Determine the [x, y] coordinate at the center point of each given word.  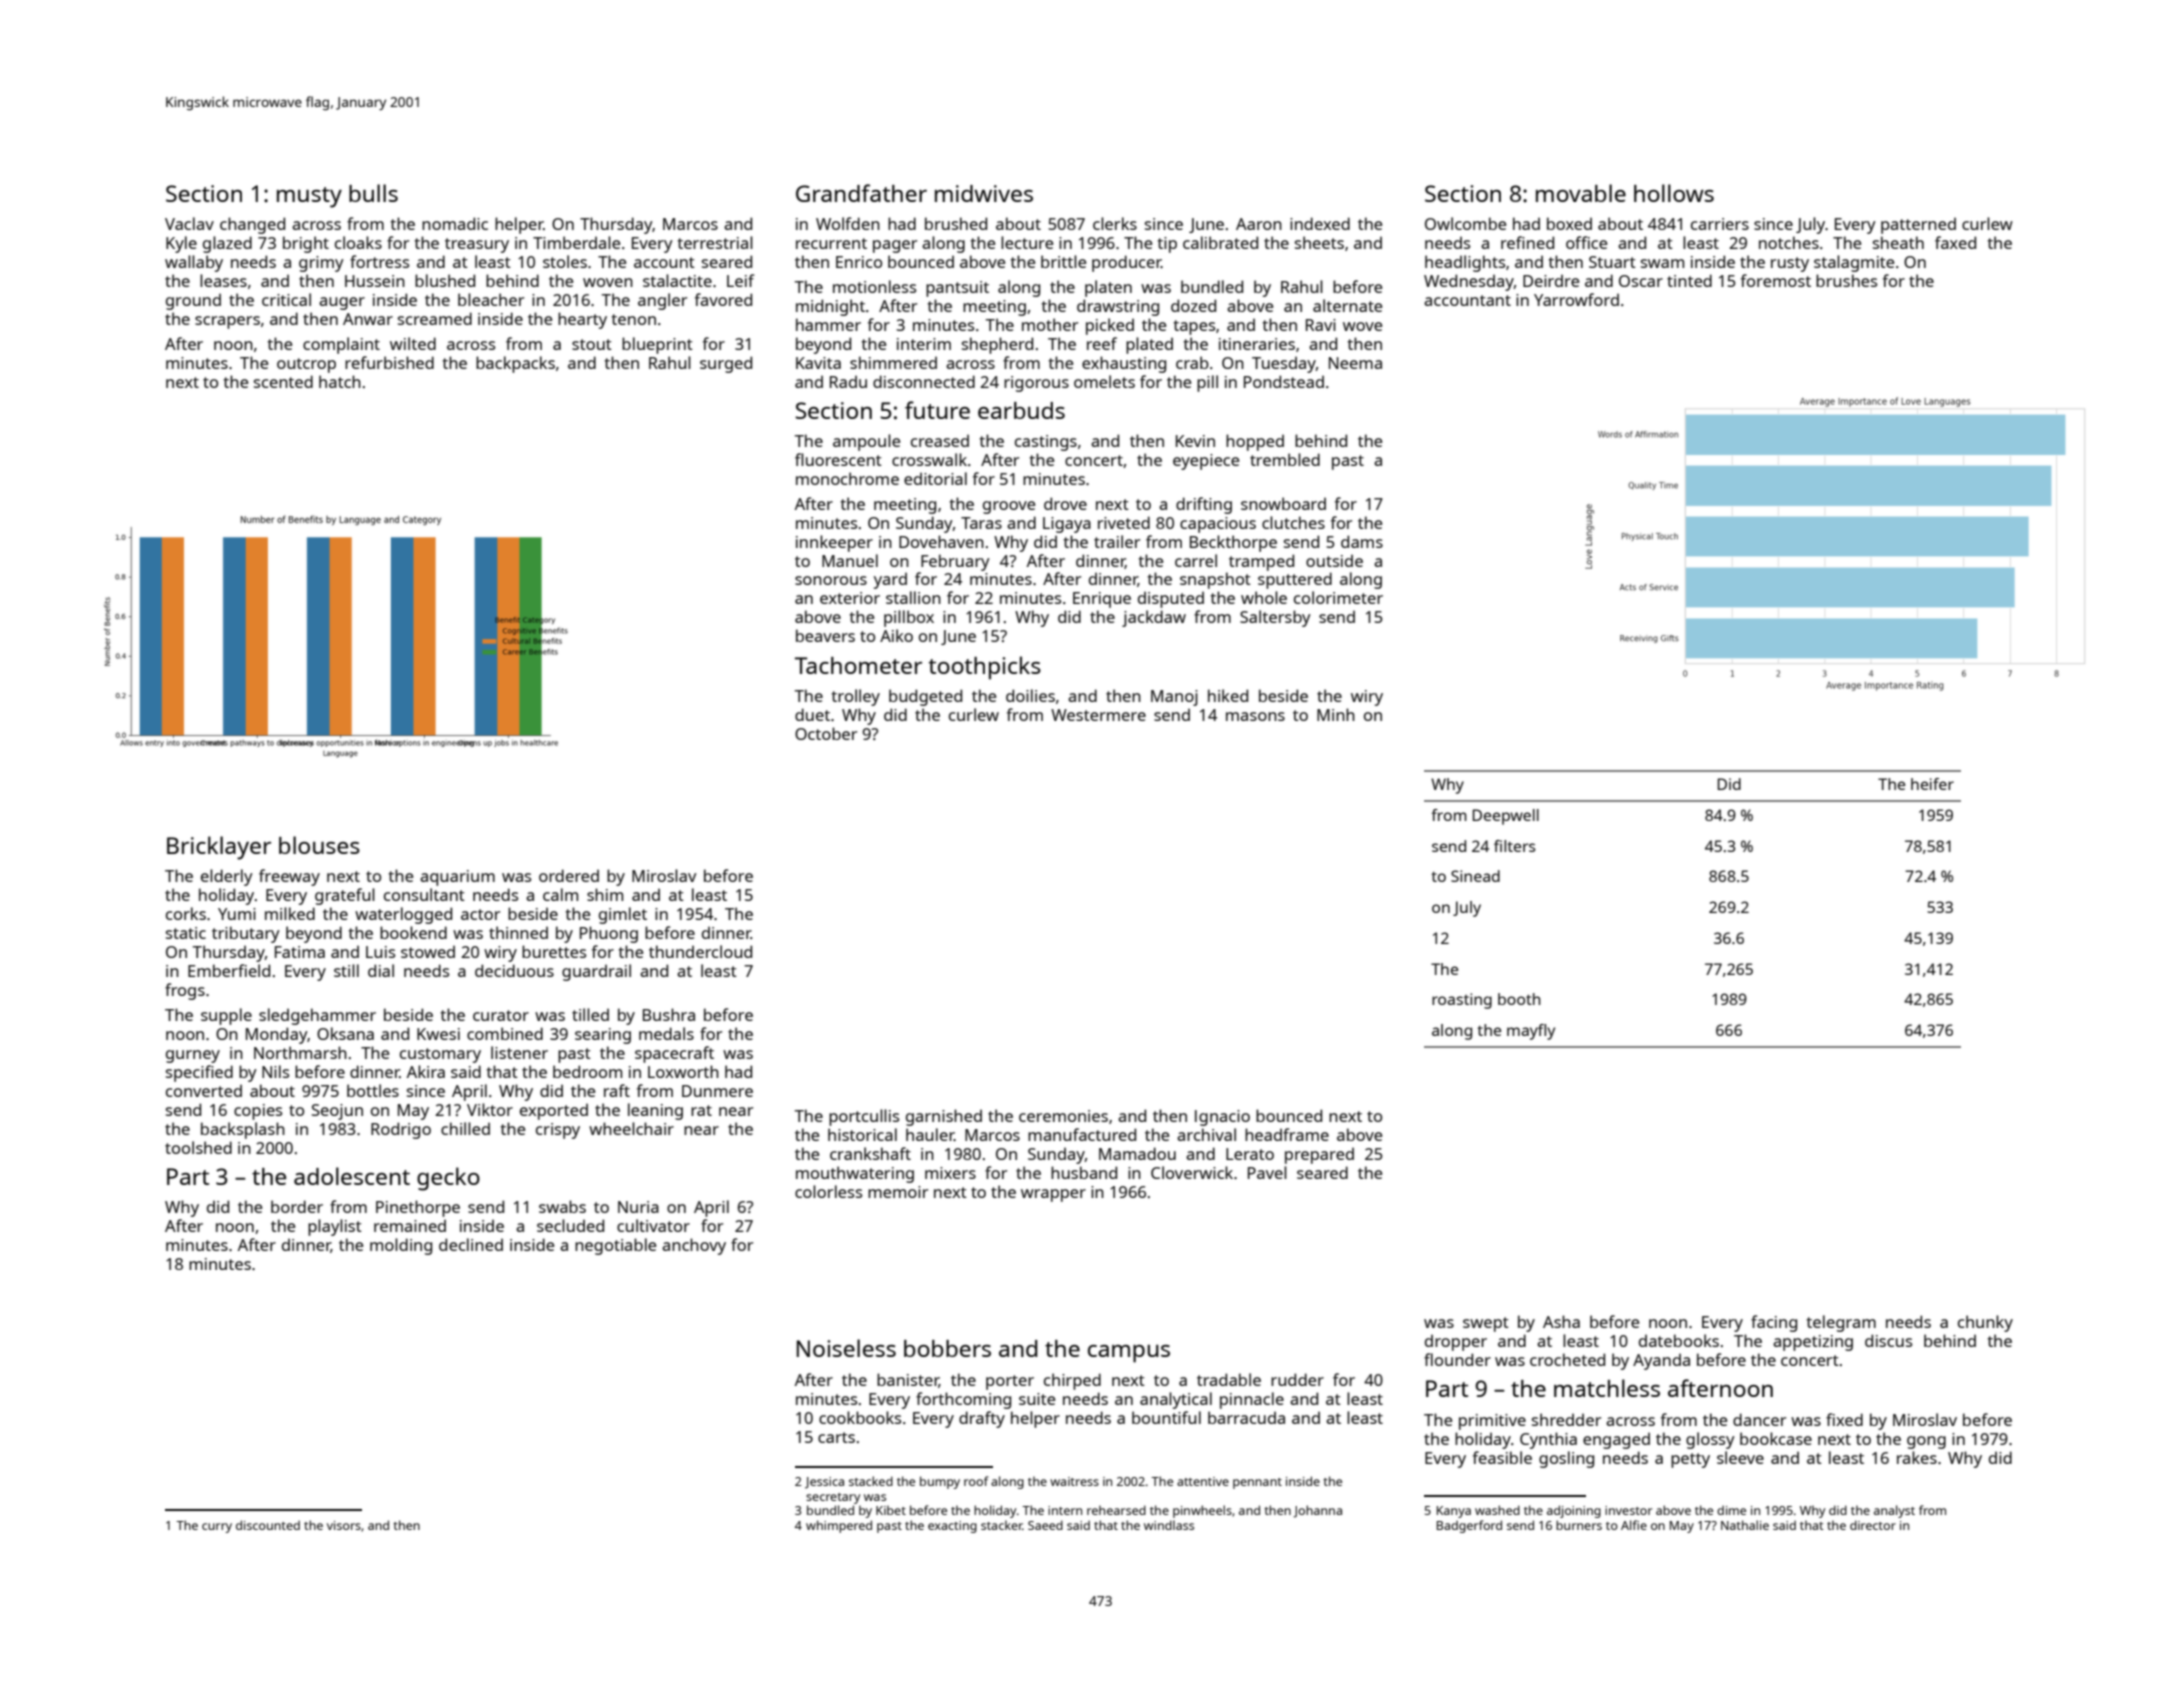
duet [812, 714]
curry [217, 1528]
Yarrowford [1576, 299]
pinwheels [1202, 1511]
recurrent [831, 243]
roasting [1462, 1001]
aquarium [457, 878]
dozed [1193, 305]
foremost [1776, 280]
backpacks [515, 364]
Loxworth [683, 1071]
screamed [435, 318]
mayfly [1531, 1032]
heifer [1932, 784]
